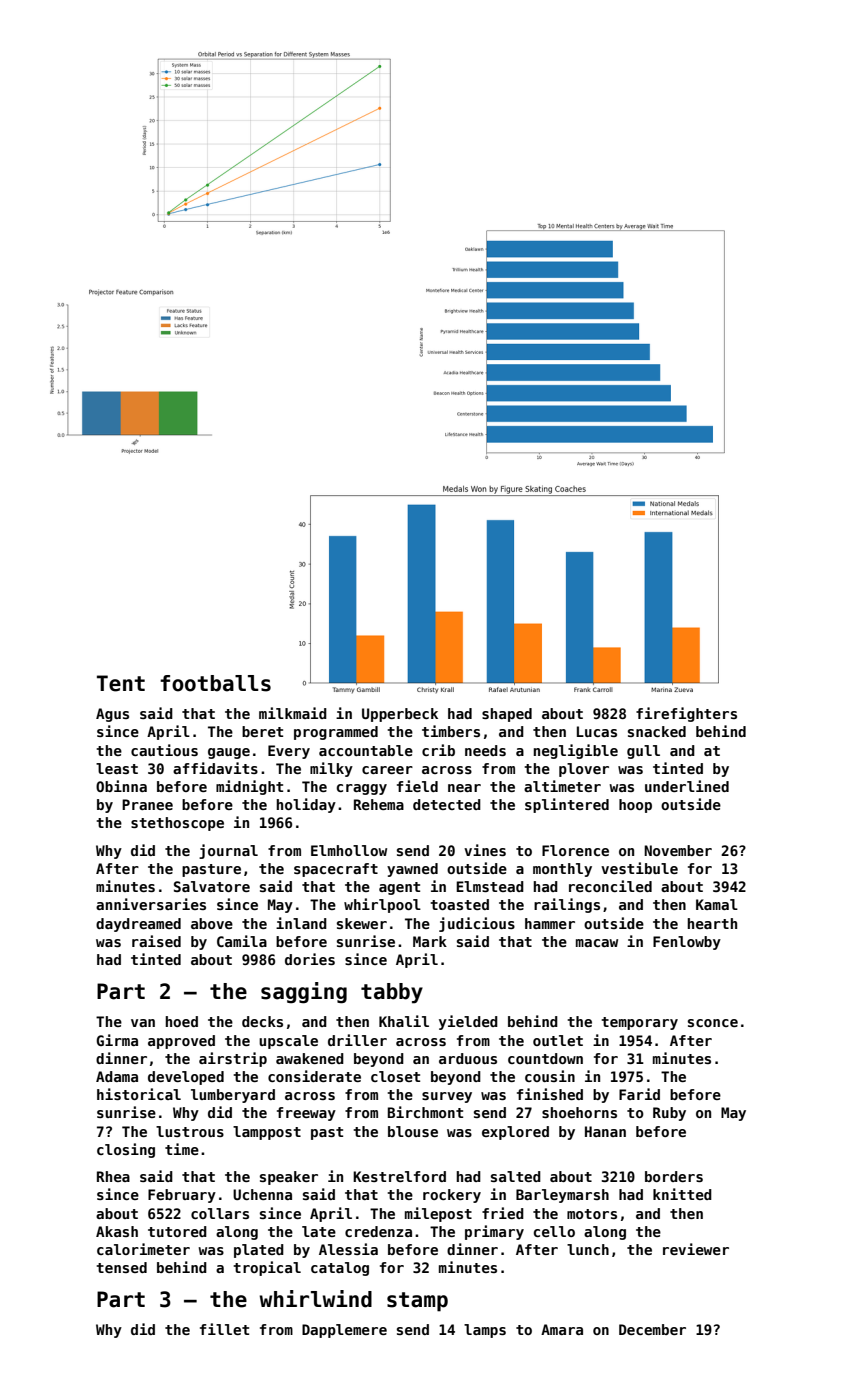  I want to click on splintered, so click(567, 805).
